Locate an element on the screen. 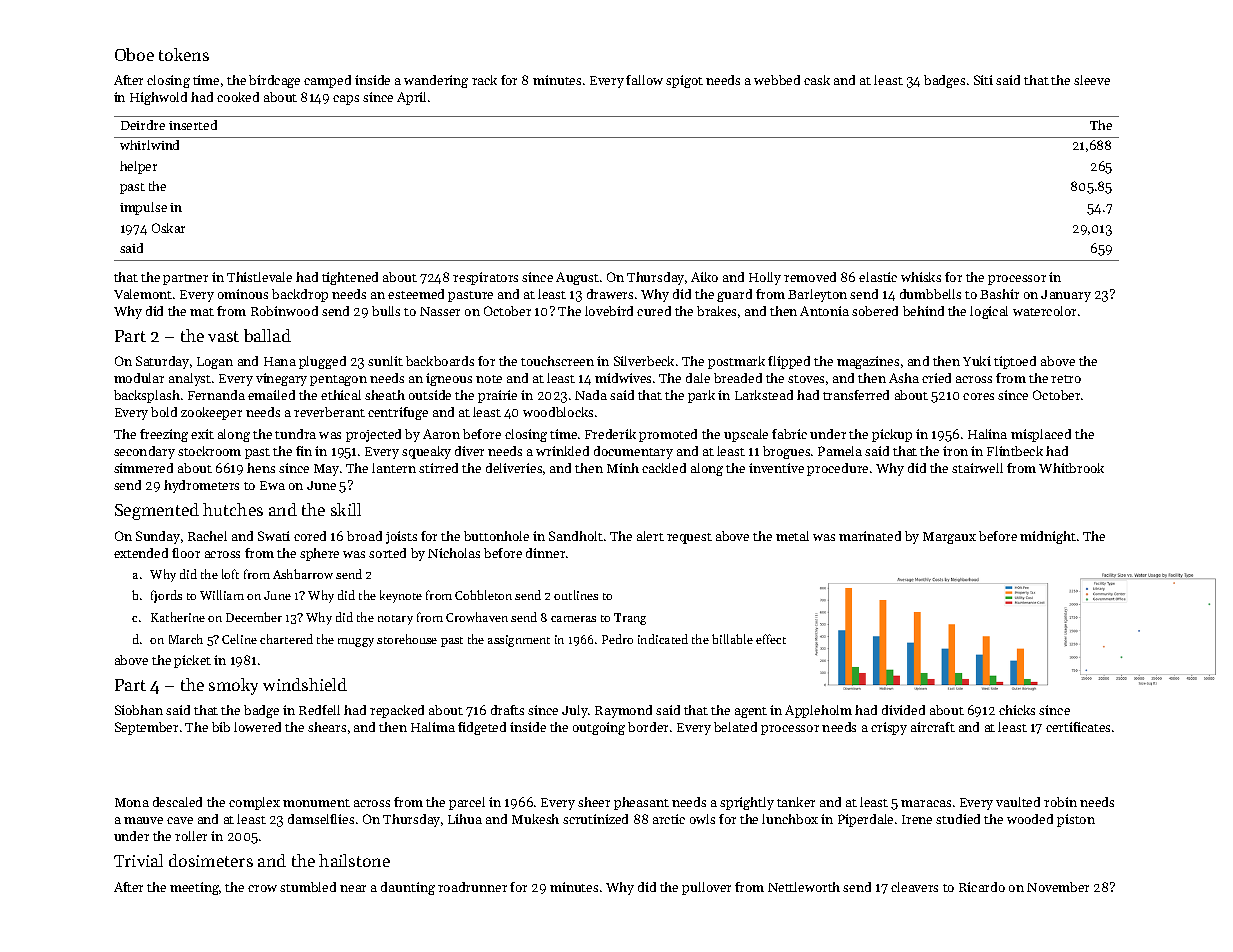 This screenshot has width=1233, height=952. rack is located at coordinates (484, 80).
